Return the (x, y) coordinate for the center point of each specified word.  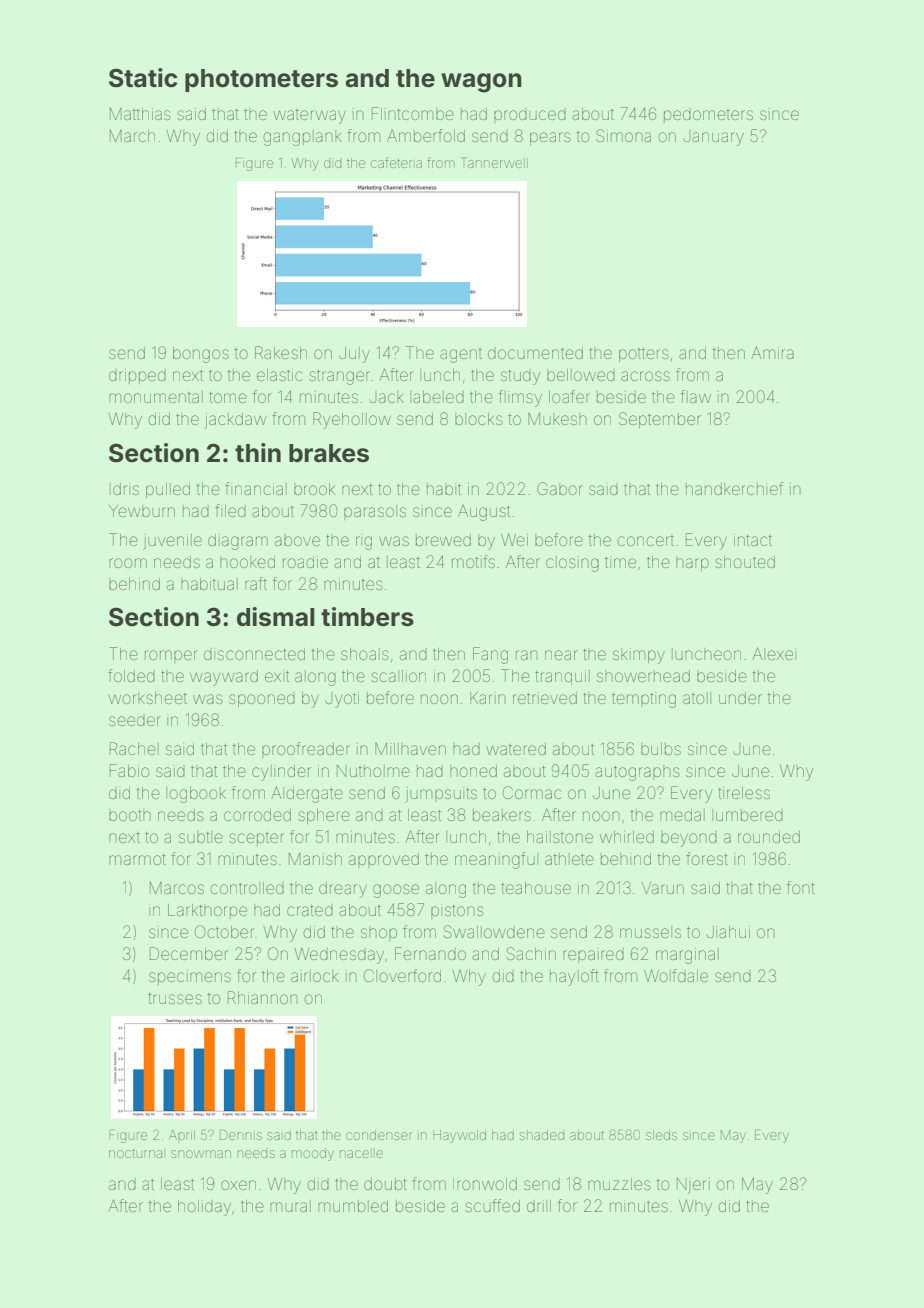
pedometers (708, 116)
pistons (457, 911)
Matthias (140, 114)
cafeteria (396, 162)
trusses (175, 998)
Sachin (531, 953)
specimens (190, 977)
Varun (663, 888)
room (128, 563)
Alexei (774, 653)
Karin (488, 698)
